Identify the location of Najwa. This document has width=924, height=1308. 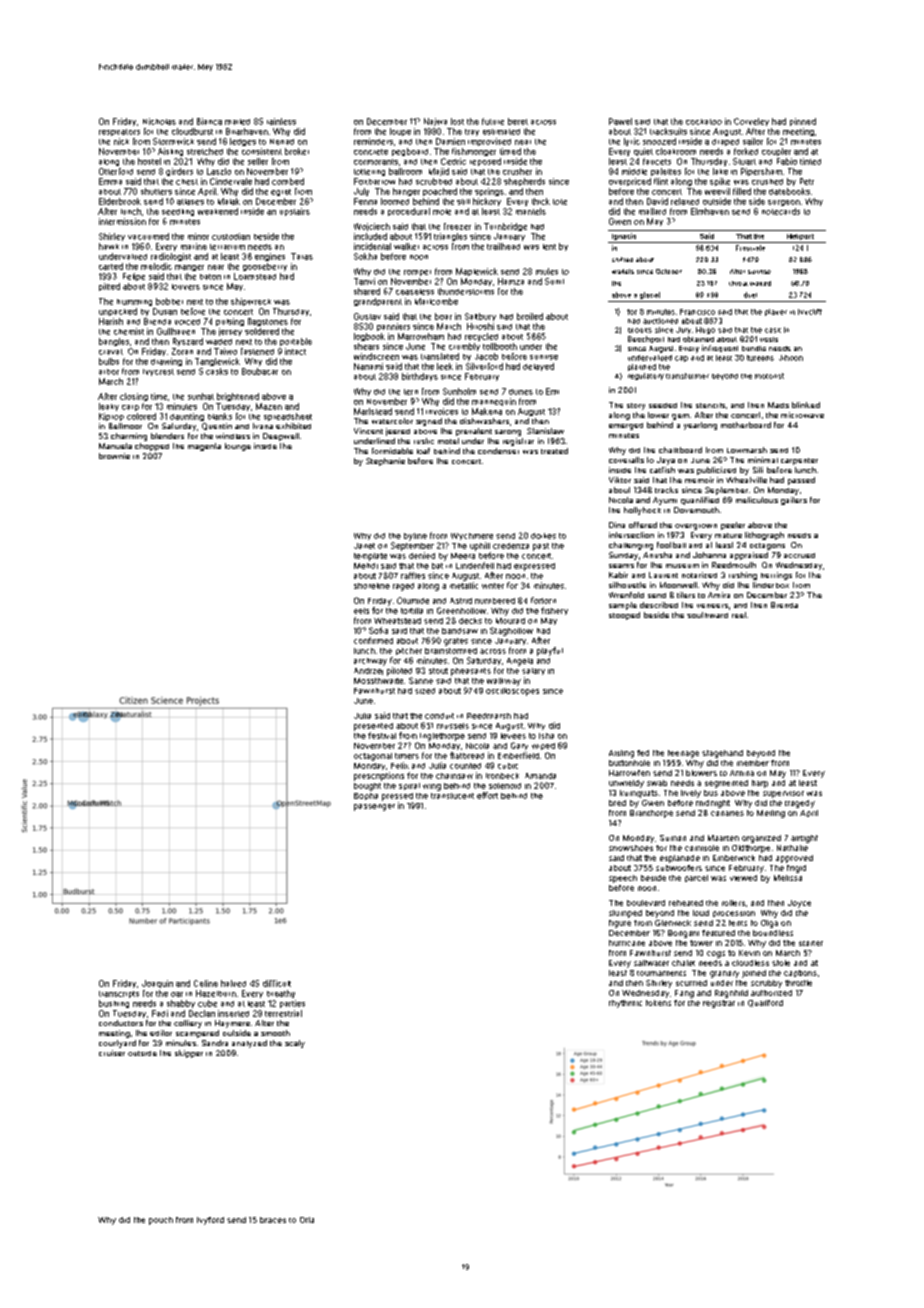
(435, 122).
